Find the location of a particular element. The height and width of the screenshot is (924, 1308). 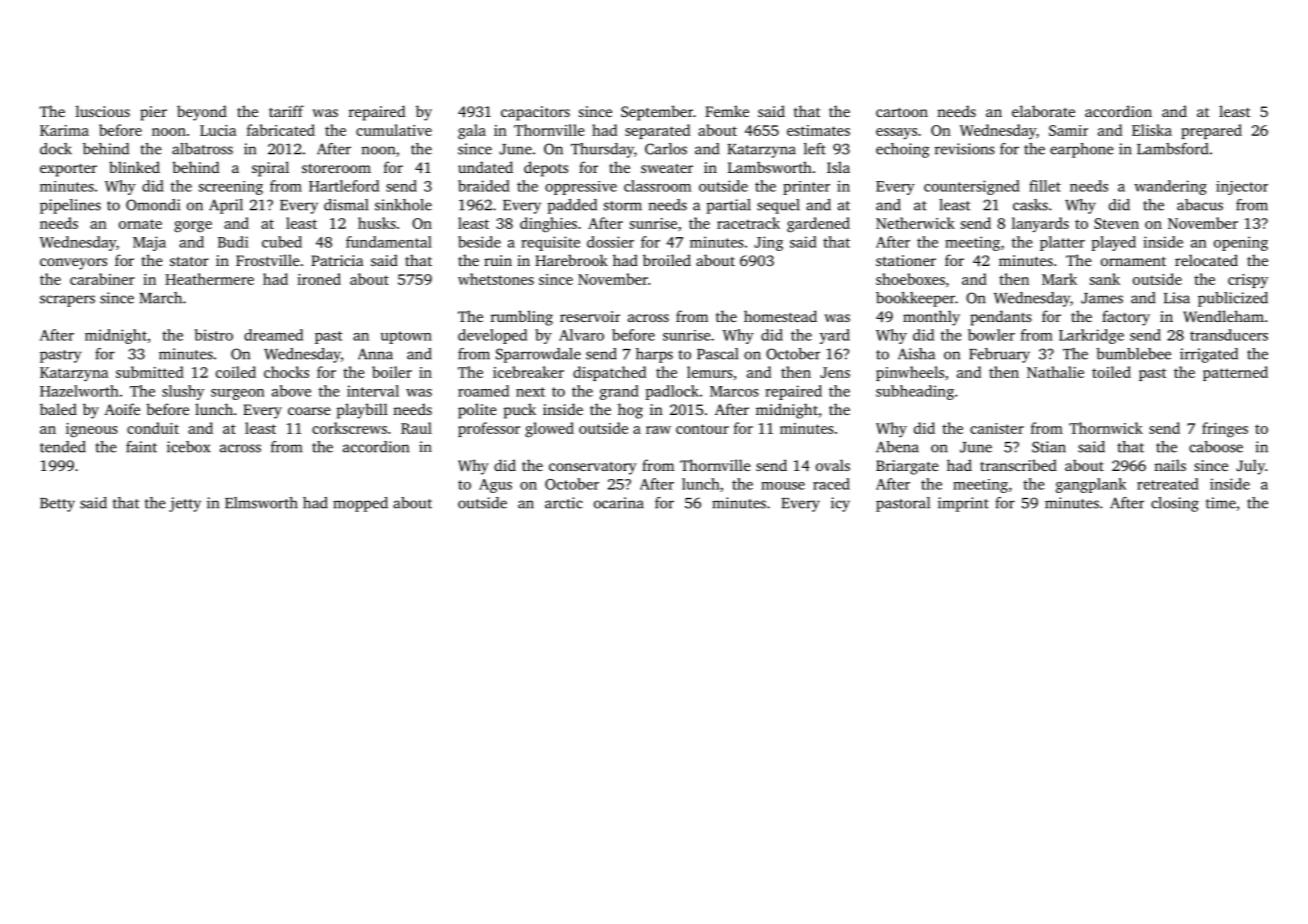

Jing is located at coordinates (768, 243).
